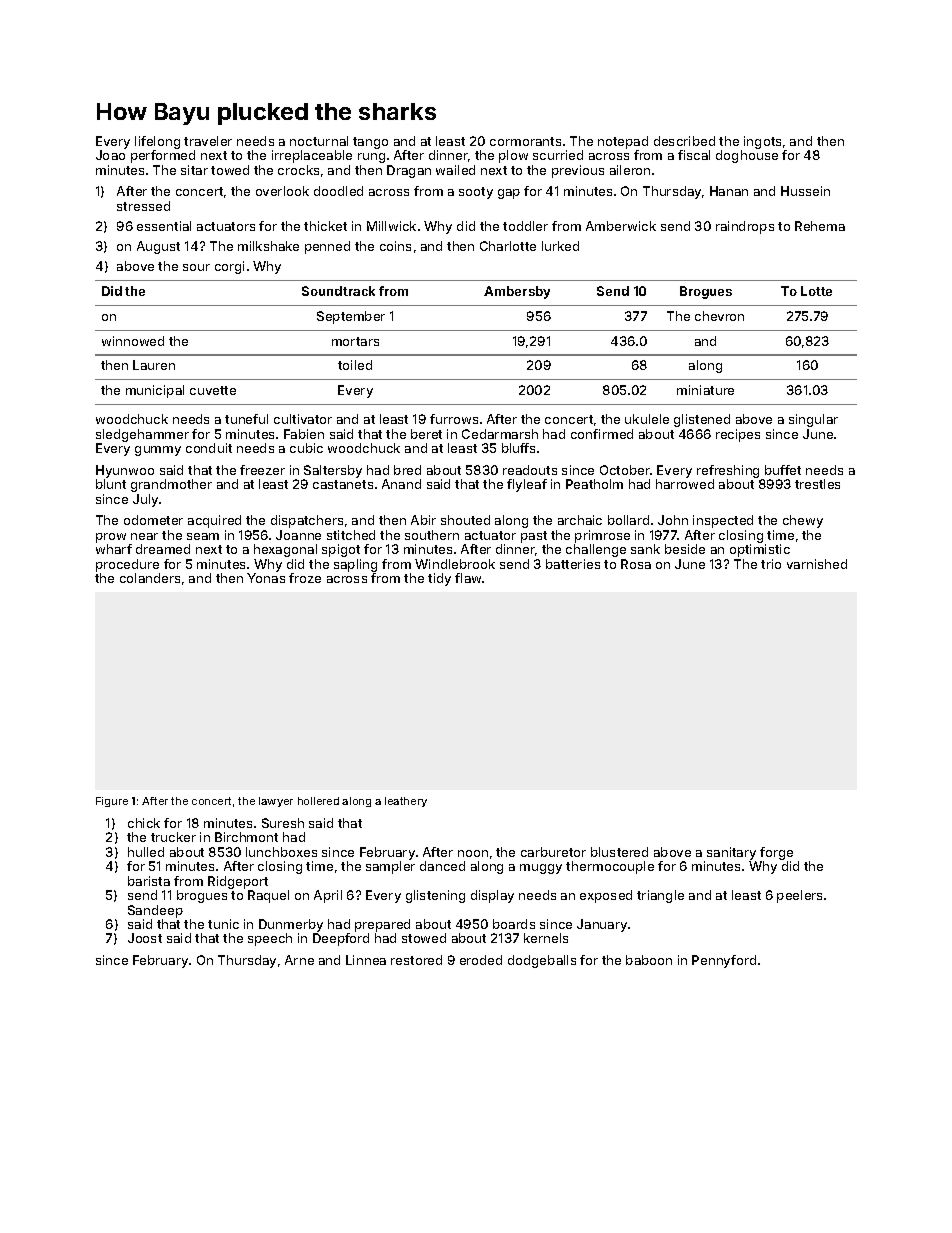  Describe the element at coordinates (355, 365) in the screenshot. I see `toiled` at that location.
